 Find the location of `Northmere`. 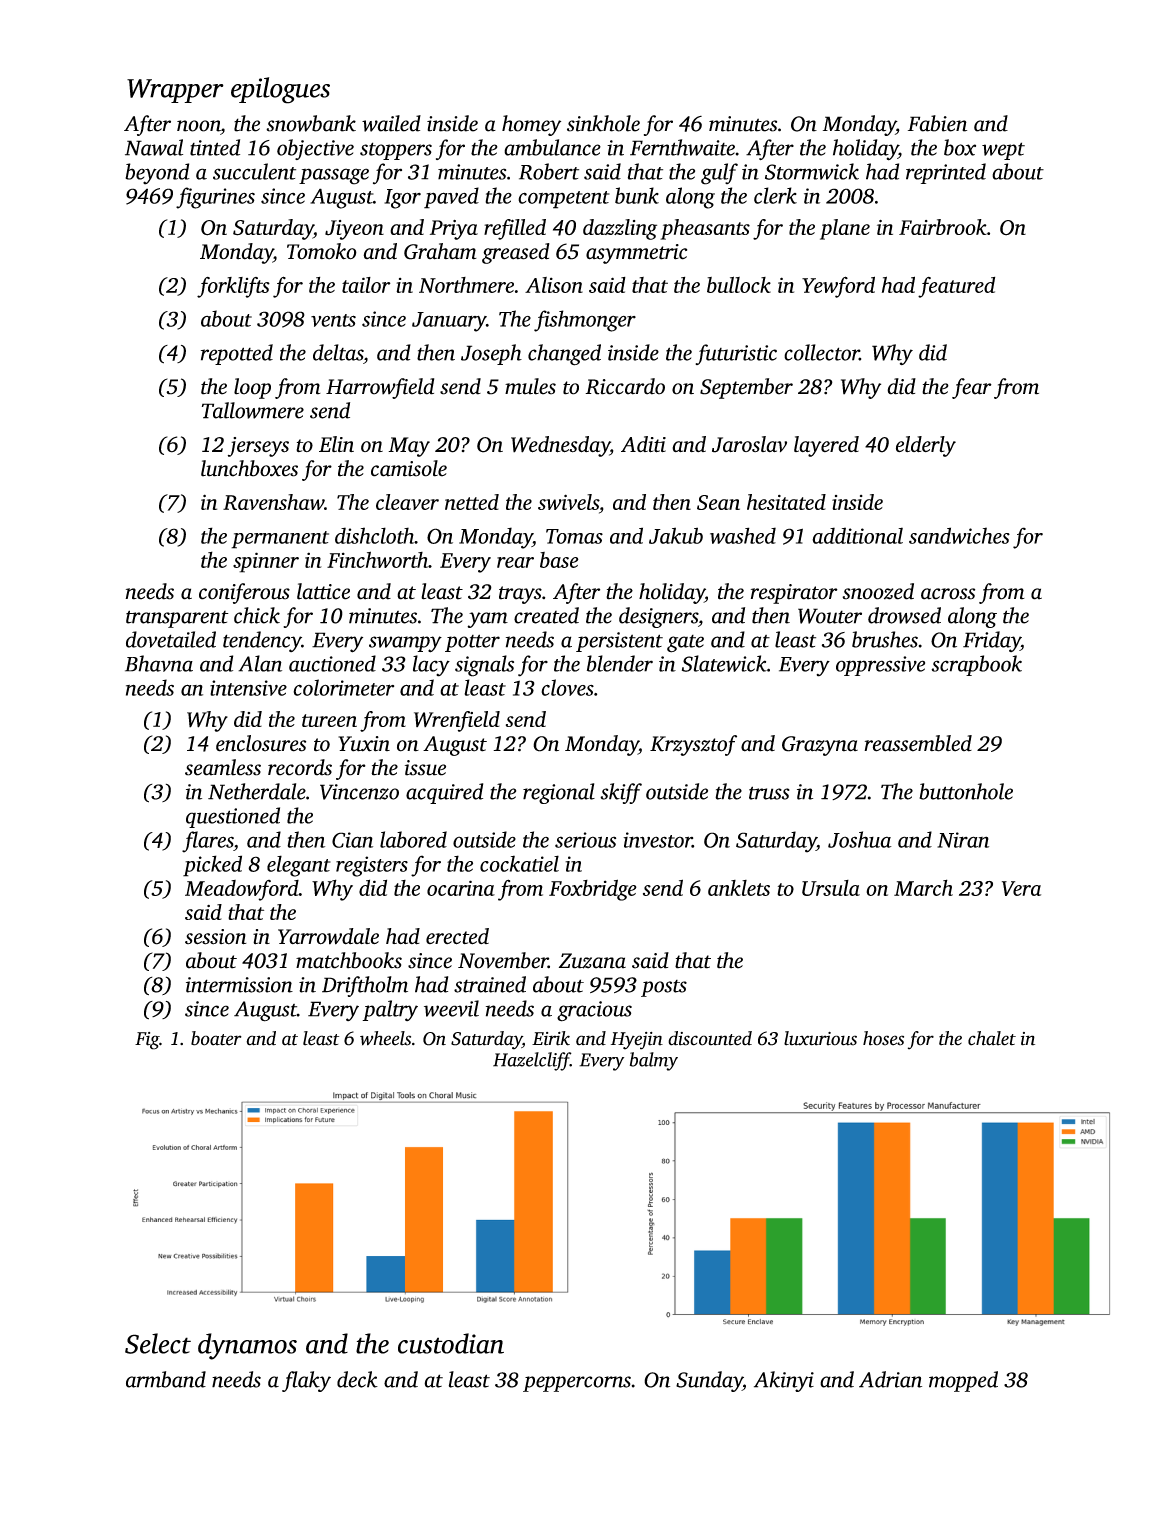

Northmere is located at coordinates (466, 285).
